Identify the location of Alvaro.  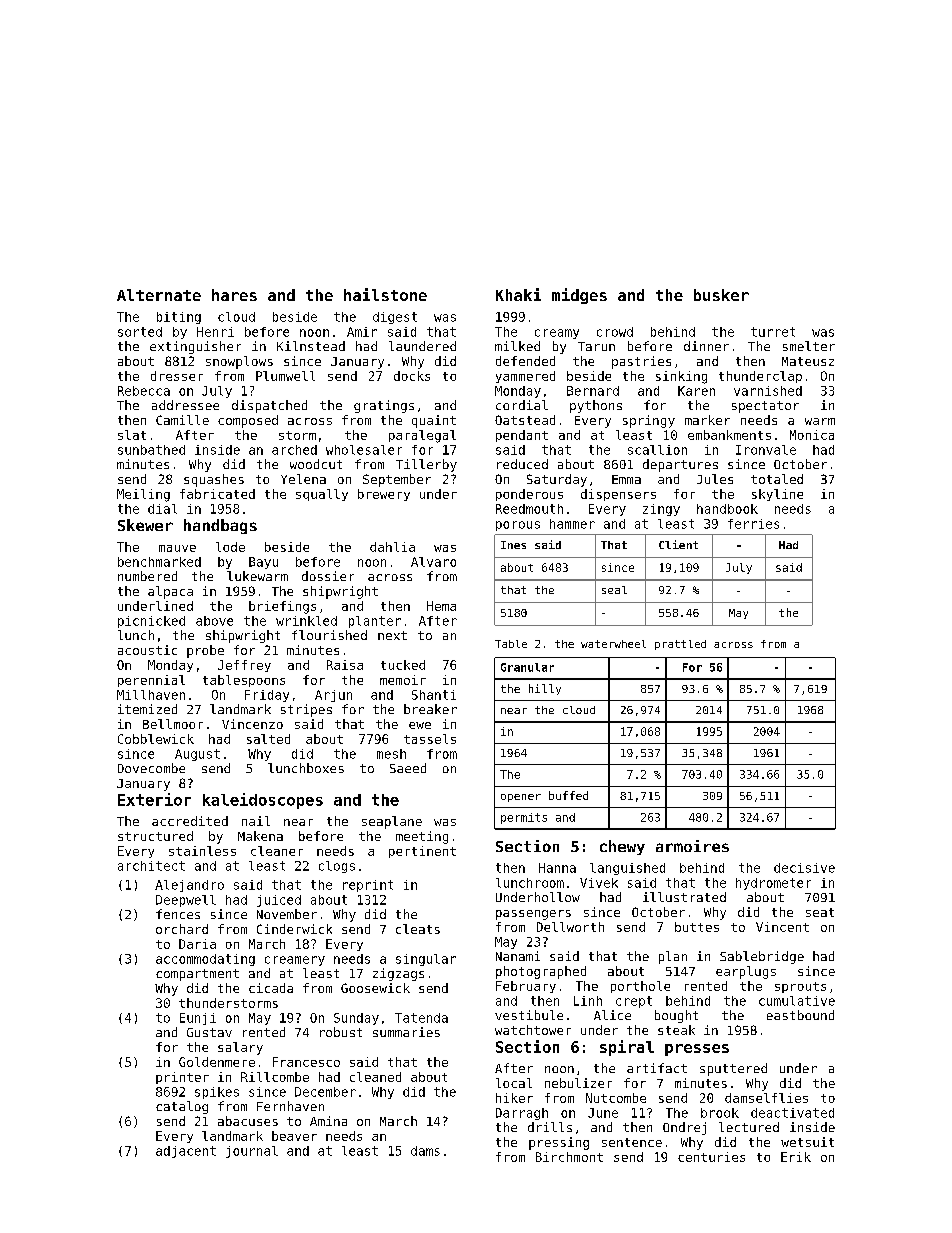
(433, 562).
